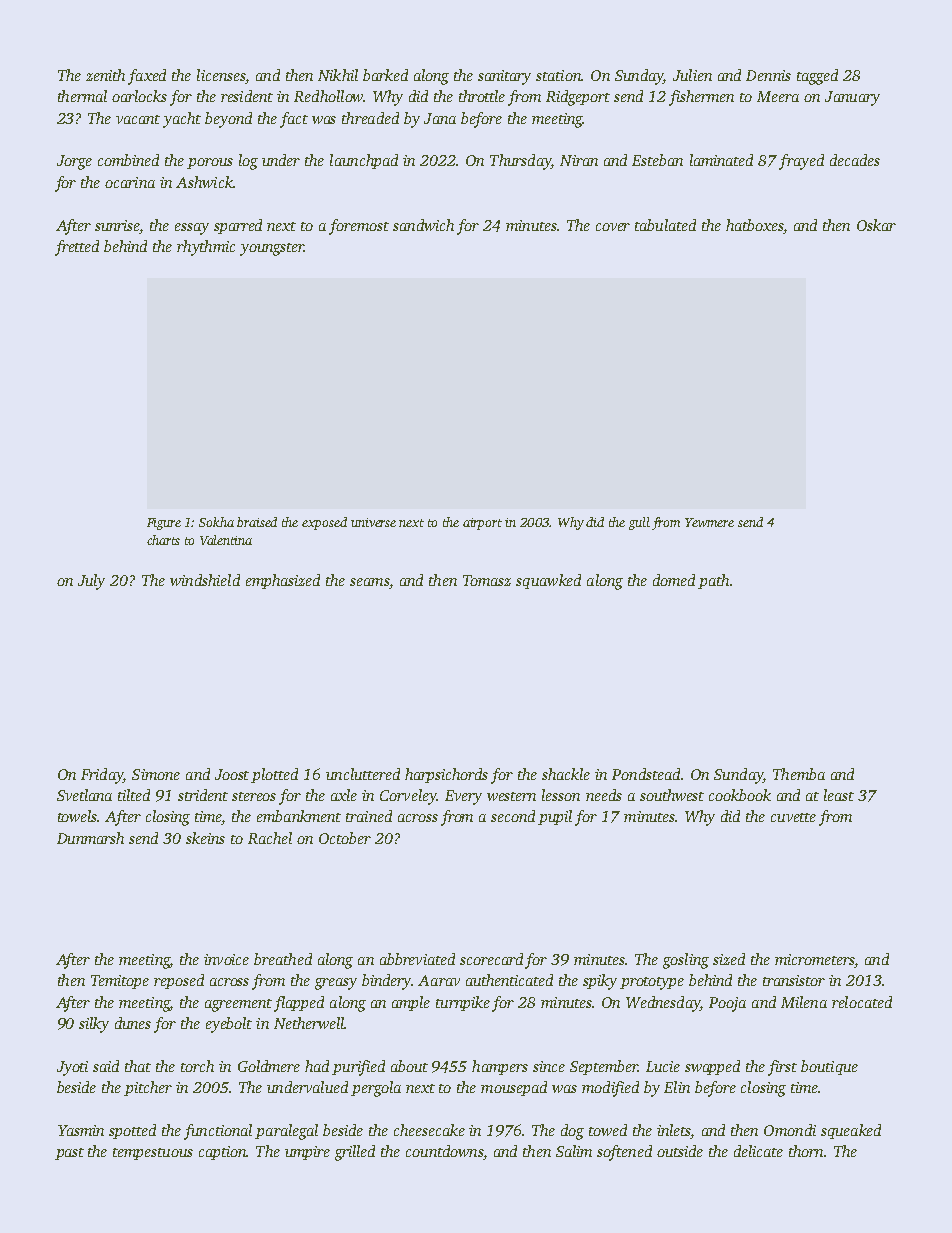 The width and height of the image is (952, 1233). What do you see at coordinates (164, 524) in the image?
I see `Figure` at bounding box center [164, 524].
